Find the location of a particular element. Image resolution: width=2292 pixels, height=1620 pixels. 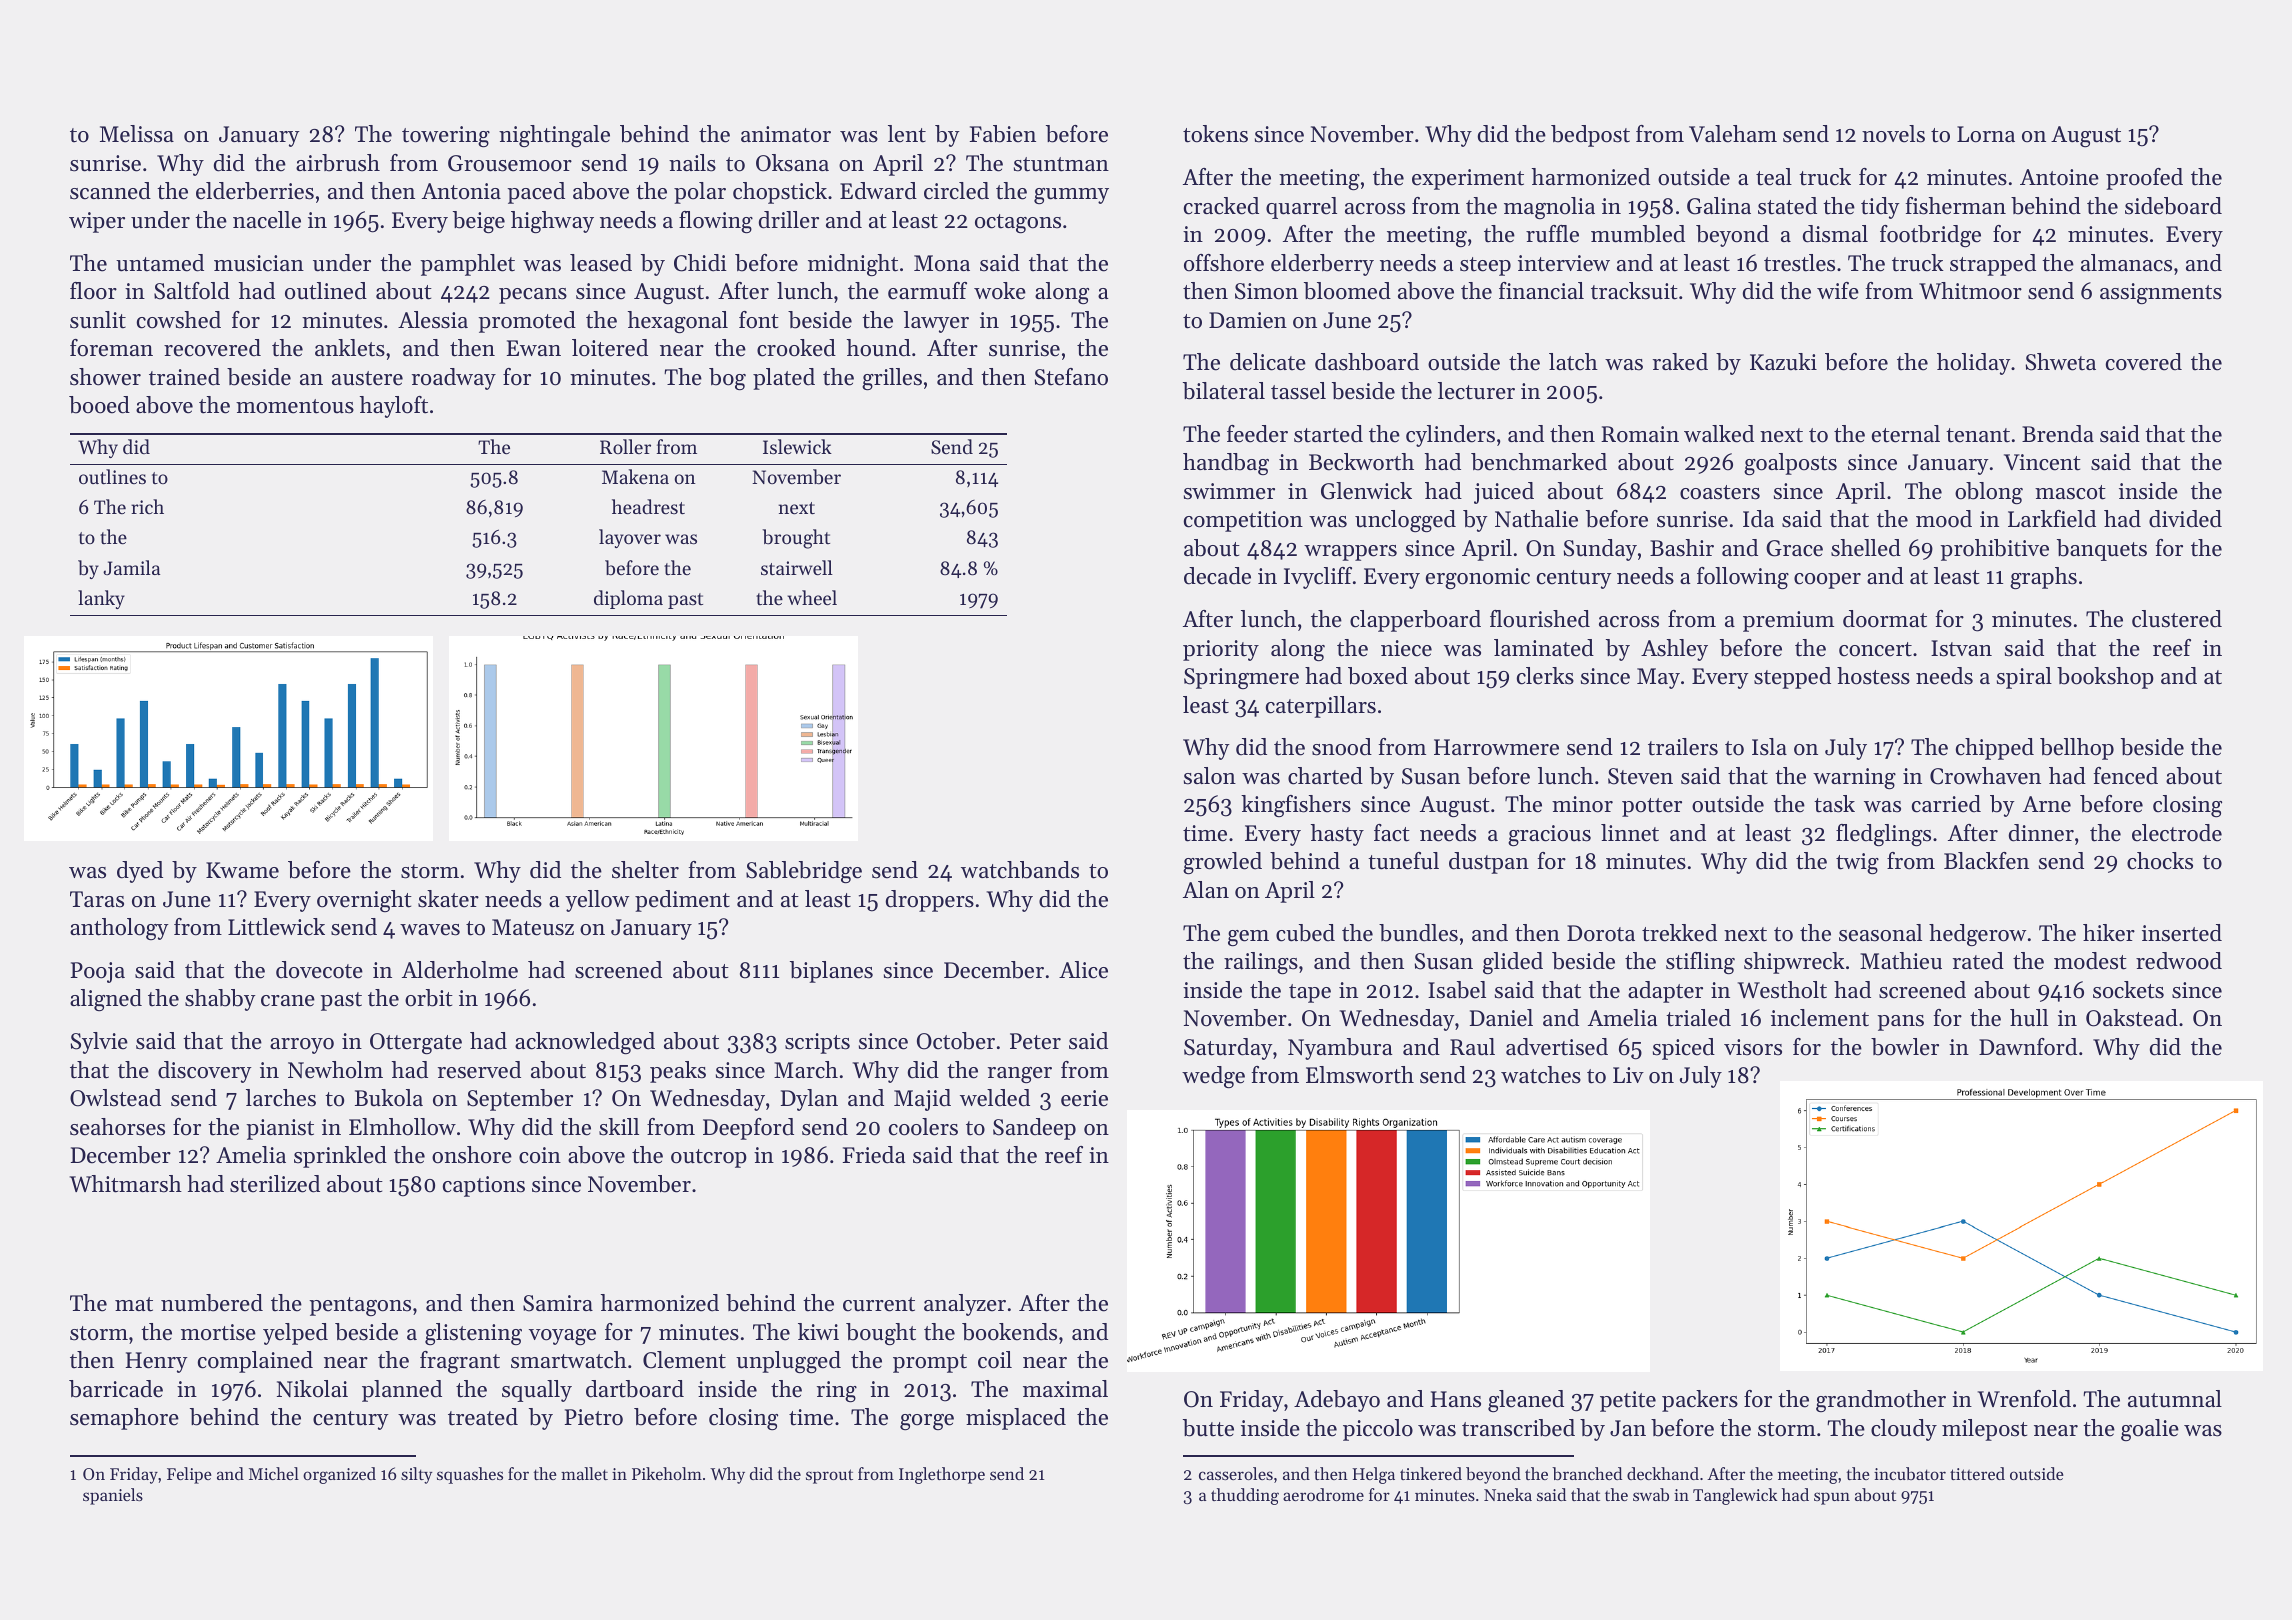

Melissa is located at coordinates (137, 134).
